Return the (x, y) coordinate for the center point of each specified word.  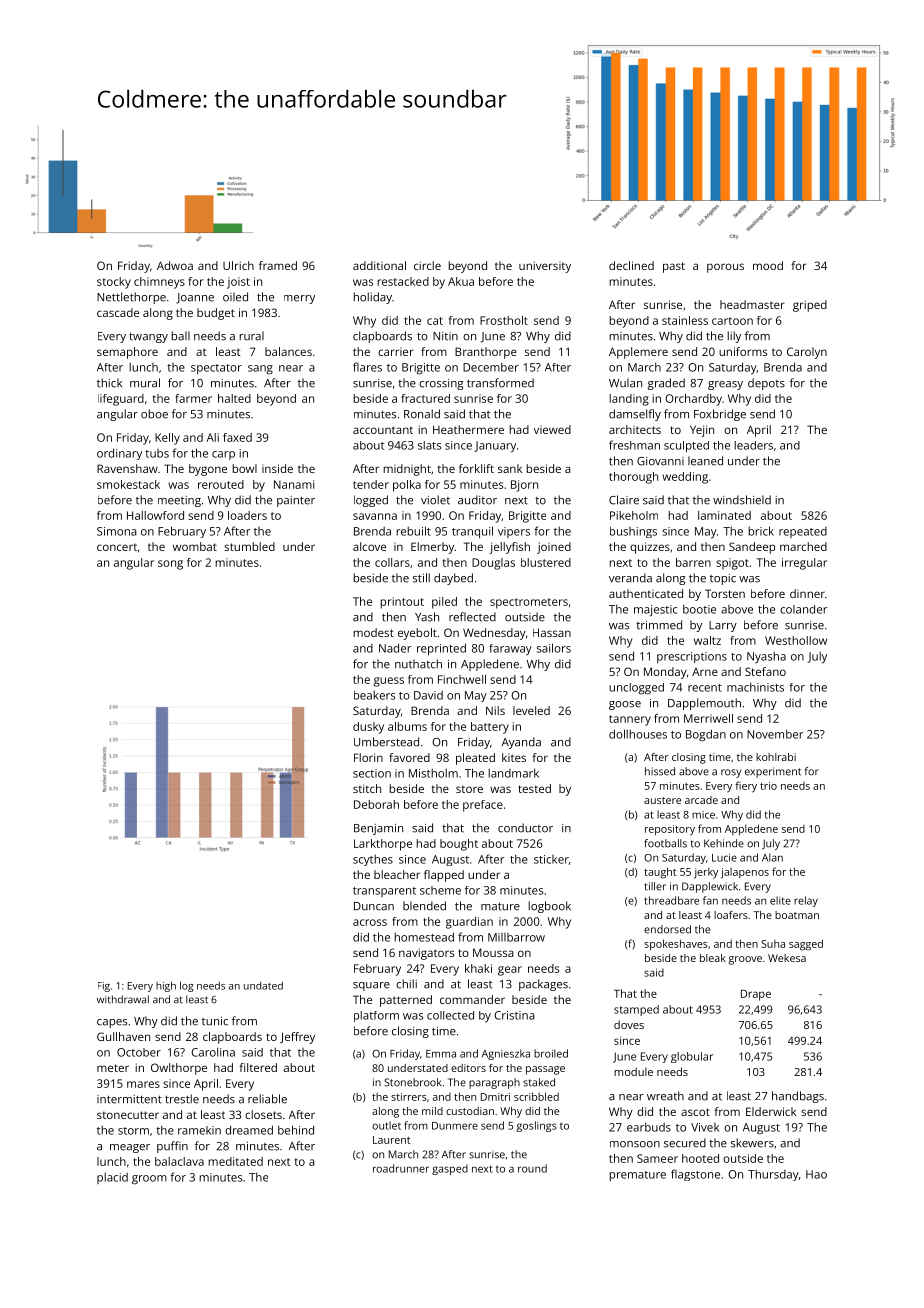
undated (263, 985)
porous (725, 268)
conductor (525, 828)
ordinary (119, 454)
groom (149, 1180)
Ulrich (238, 265)
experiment (773, 772)
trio (768, 786)
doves (629, 1024)
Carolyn (807, 353)
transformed (500, 383)
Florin (368, 757)
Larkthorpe (383, 845)
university (545, 267)
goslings (536, 1126)
